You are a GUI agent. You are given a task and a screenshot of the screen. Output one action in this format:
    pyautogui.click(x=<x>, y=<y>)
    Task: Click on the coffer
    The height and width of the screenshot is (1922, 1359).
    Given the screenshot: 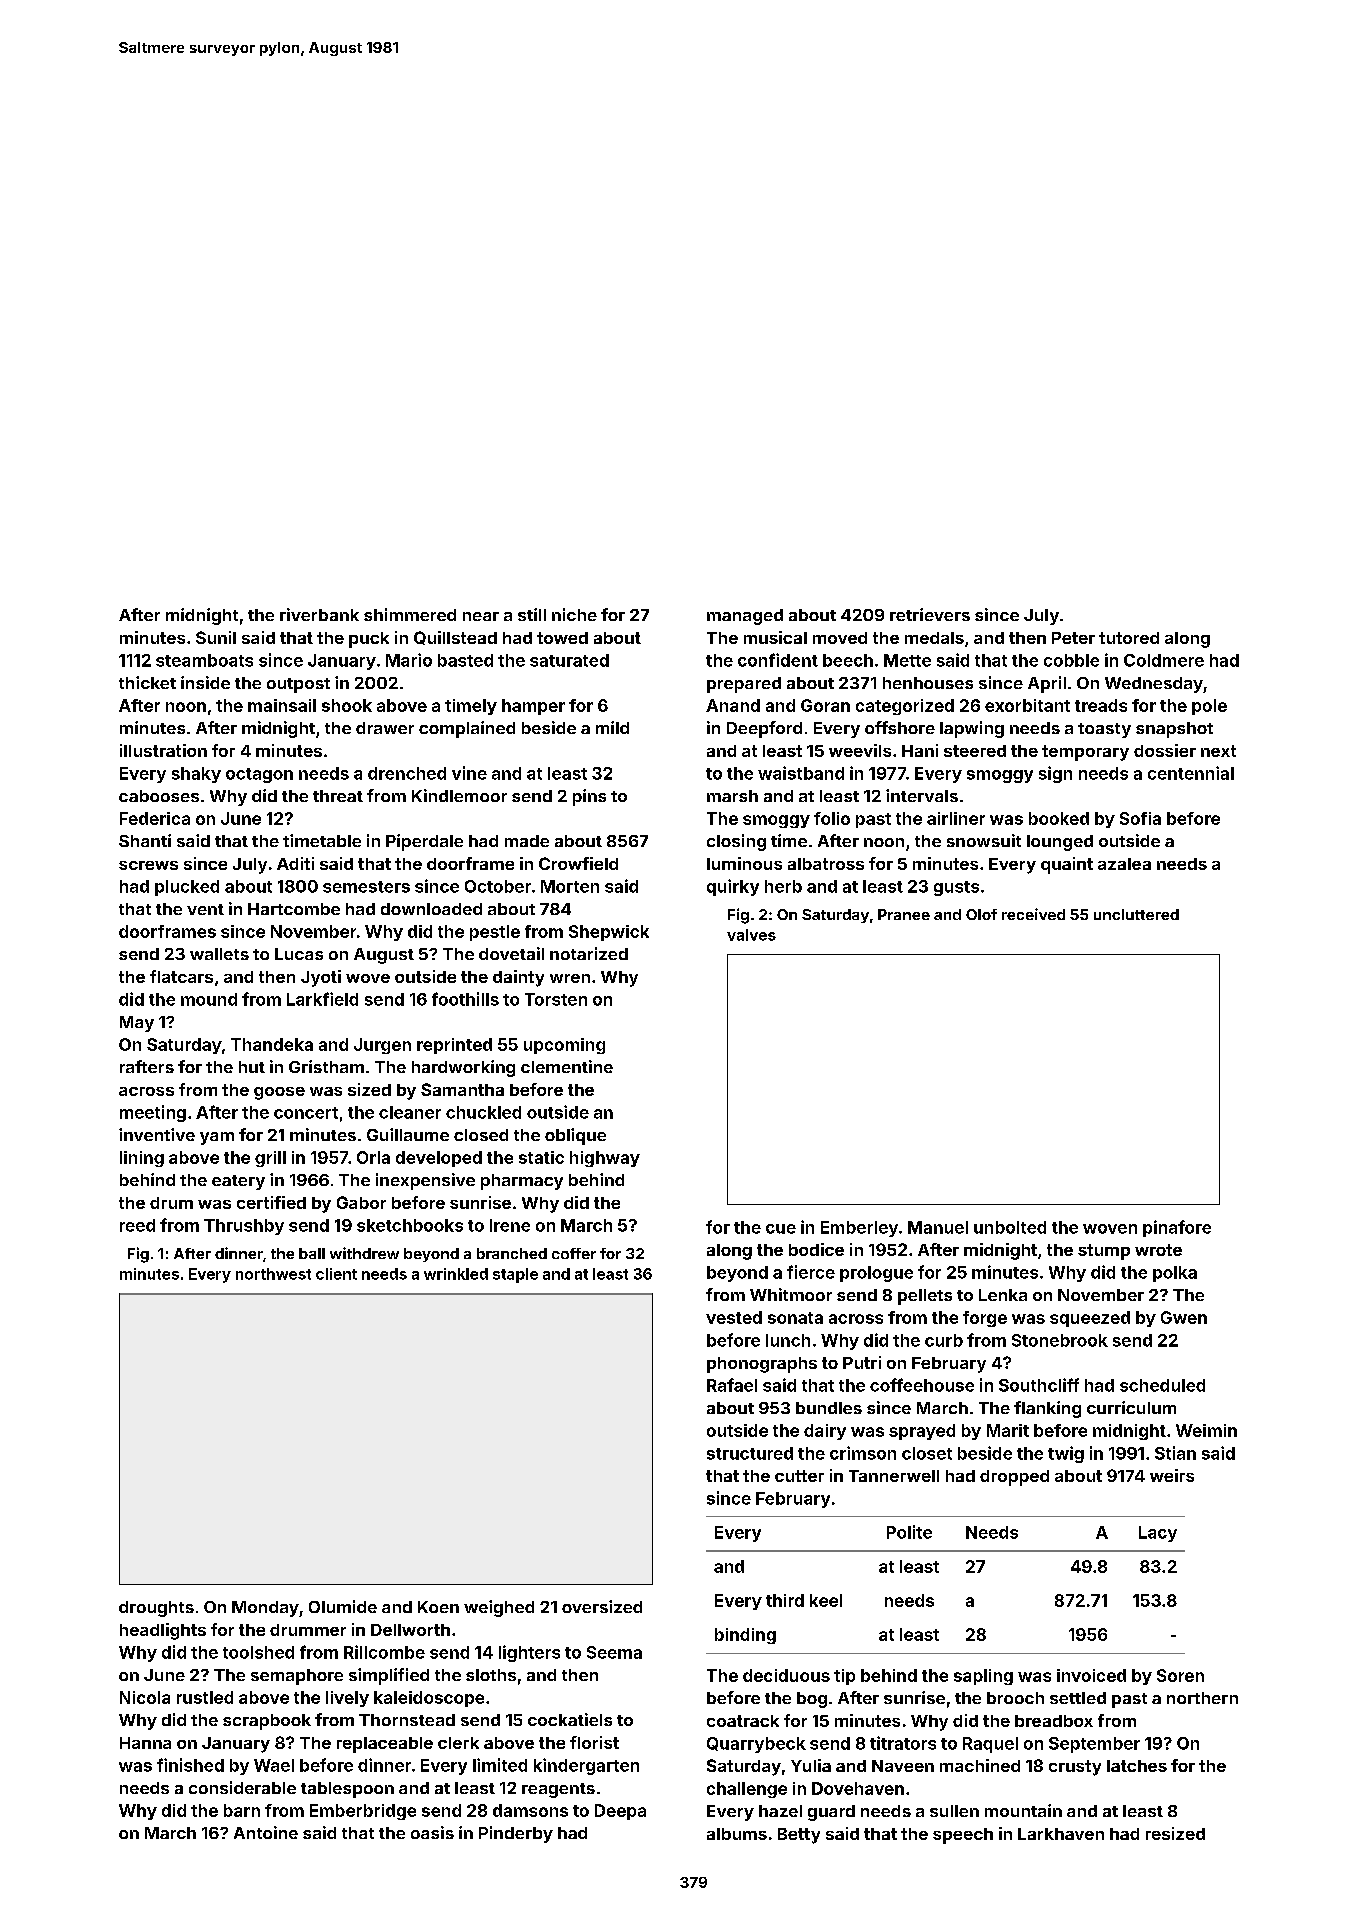 What is the action you would take?
    pyautogui.click(x=574, y=1253)
